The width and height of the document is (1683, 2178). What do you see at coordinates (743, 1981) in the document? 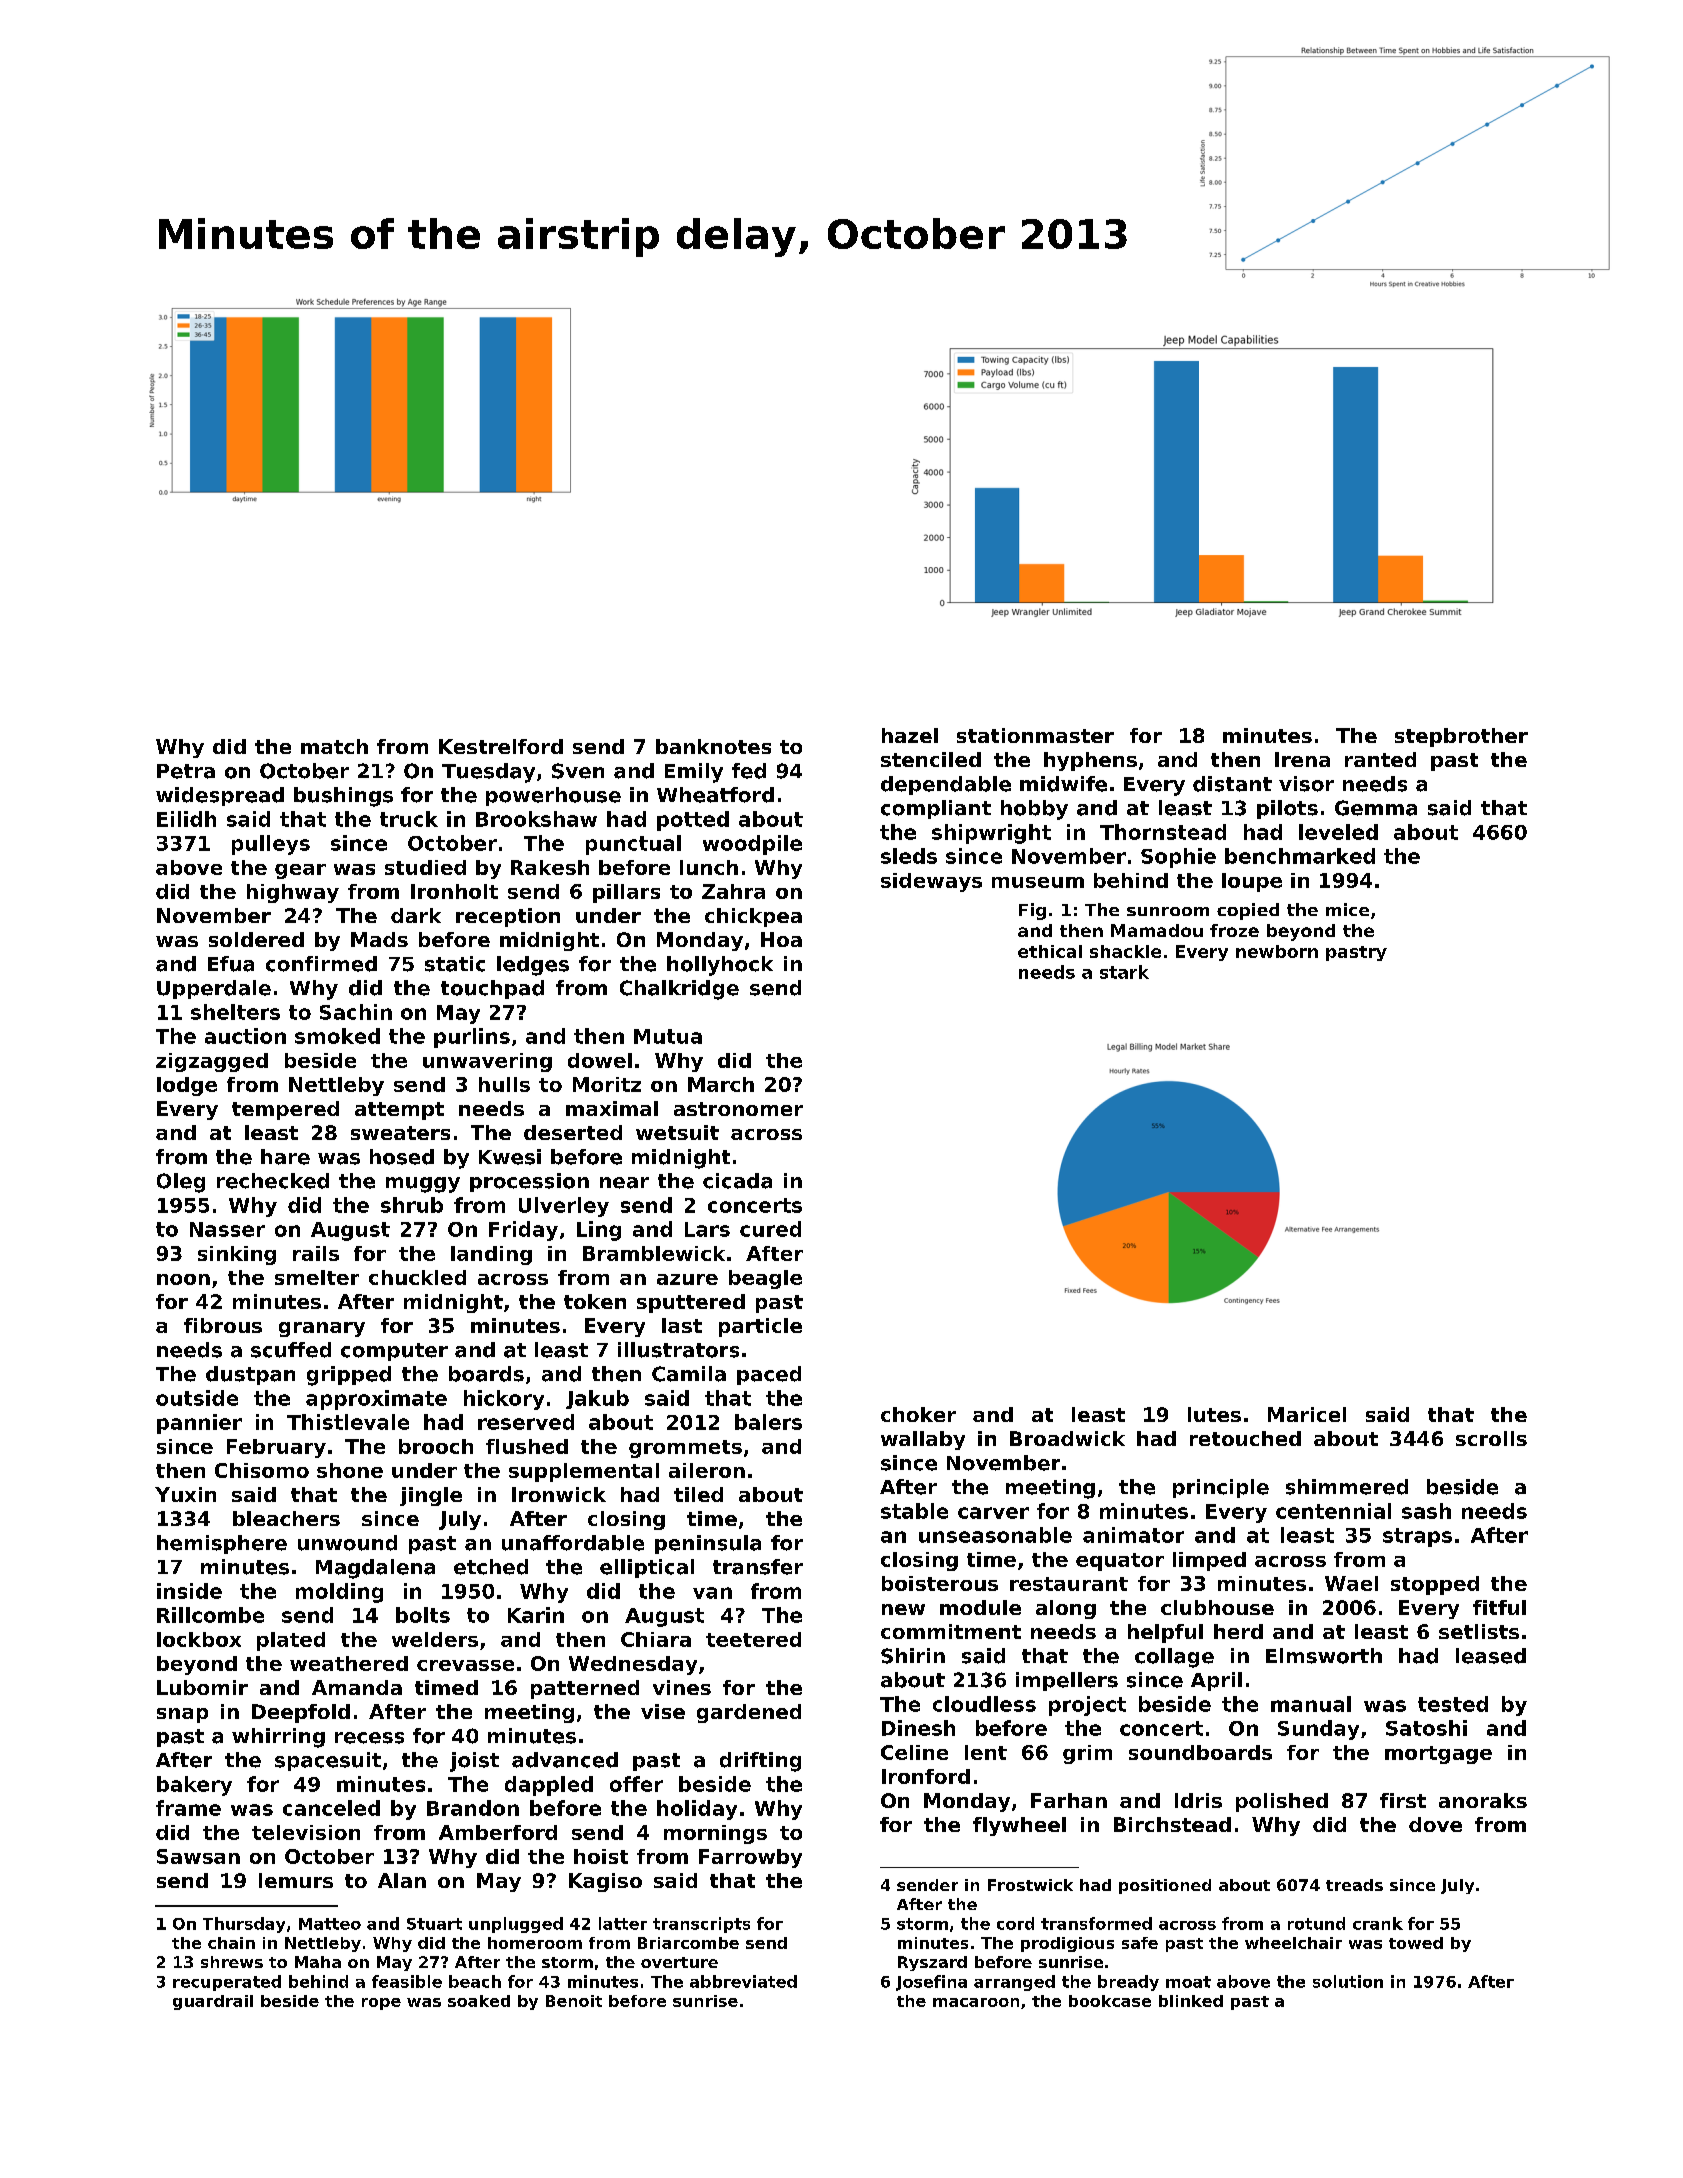
I see `abbreviated` at bounding box center [743, 1981].
